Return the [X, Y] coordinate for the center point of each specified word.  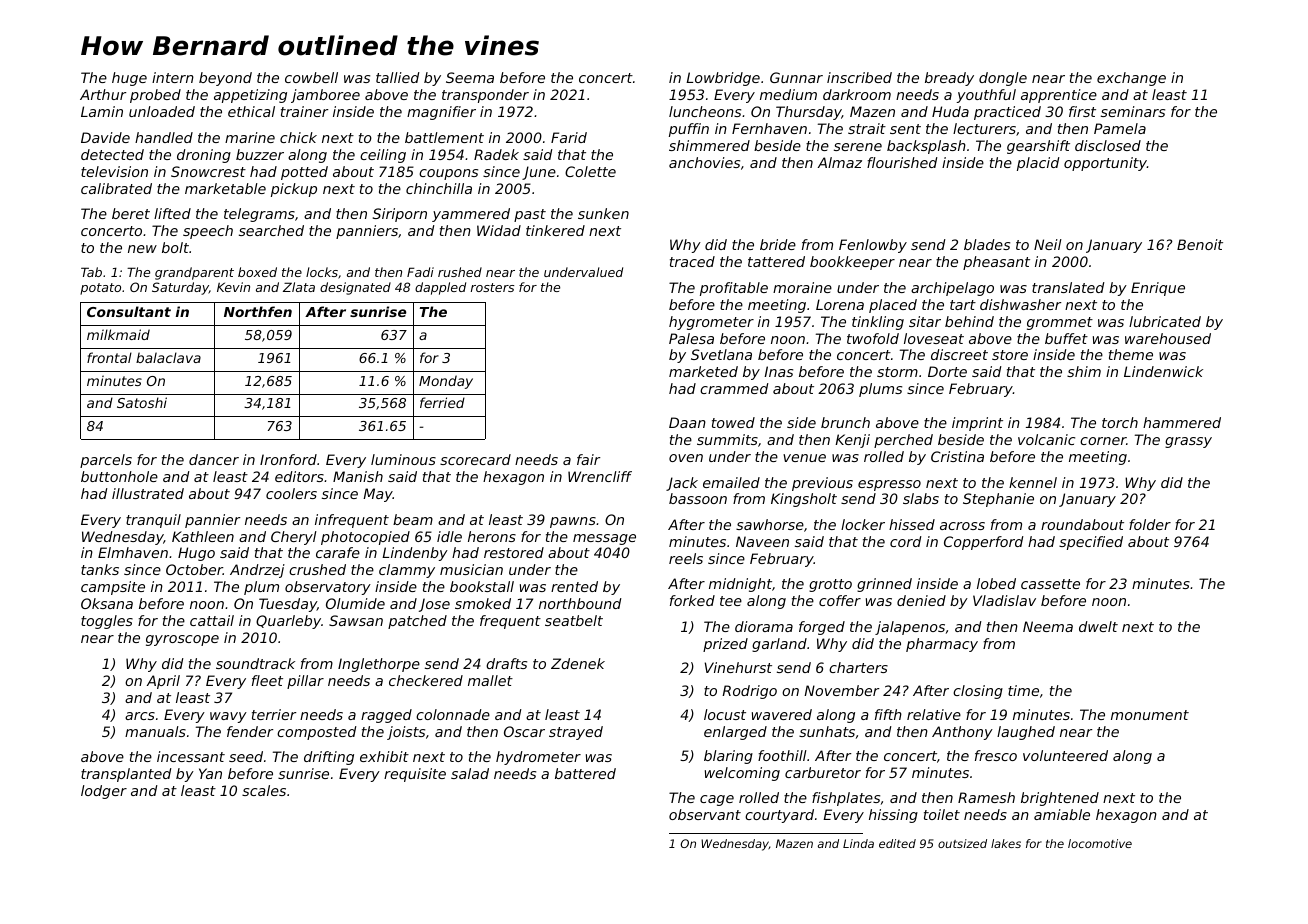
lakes [1006, 843]
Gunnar [796, 77]
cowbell [311, 77]
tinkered [555, 230]
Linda [858, 843]
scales [264, 790]
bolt [175, 247]
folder [1150, 524]
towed [733, 422]
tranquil [153, 521]
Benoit [1200, 244]
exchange [1131, 79]
